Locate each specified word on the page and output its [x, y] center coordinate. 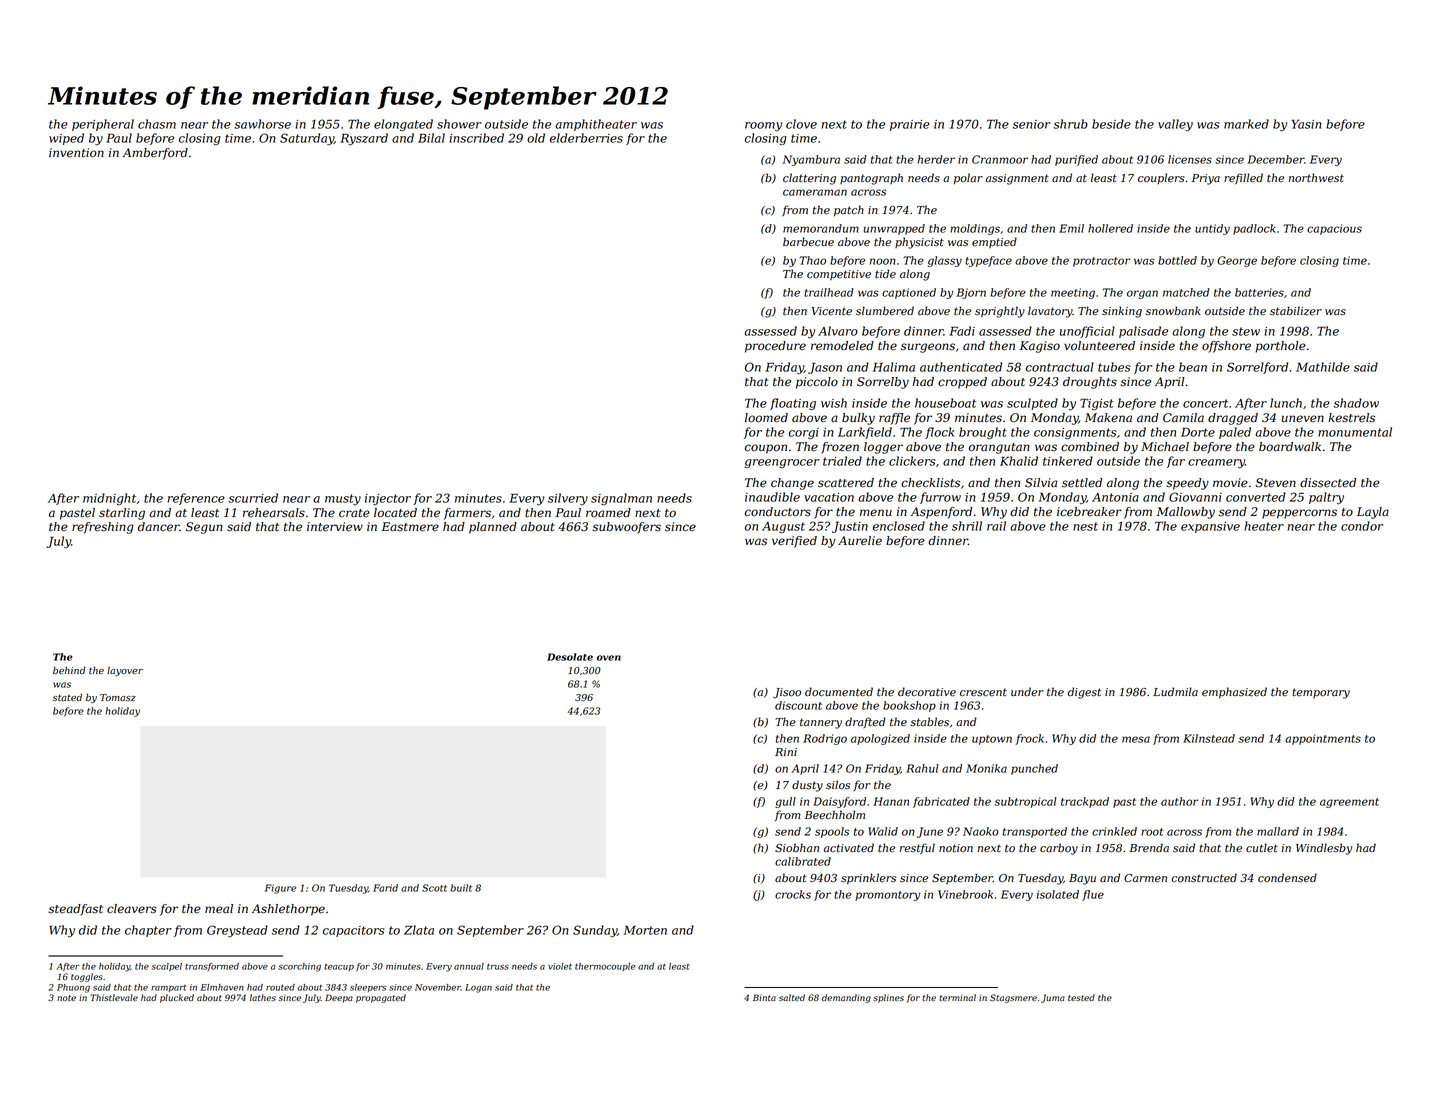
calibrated [803, 861]
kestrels [1351, 418]
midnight [109, 499]
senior [1032, 124]
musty [343, 499]
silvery [568, 499]
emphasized [1234, 692]
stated [67, 697]
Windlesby [1324, 849]
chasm [157, 124]
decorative [927, 692]
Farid [385, 888]
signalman [621, 499]
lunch [1286, 403]
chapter [148, 931]
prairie [910, 125]
